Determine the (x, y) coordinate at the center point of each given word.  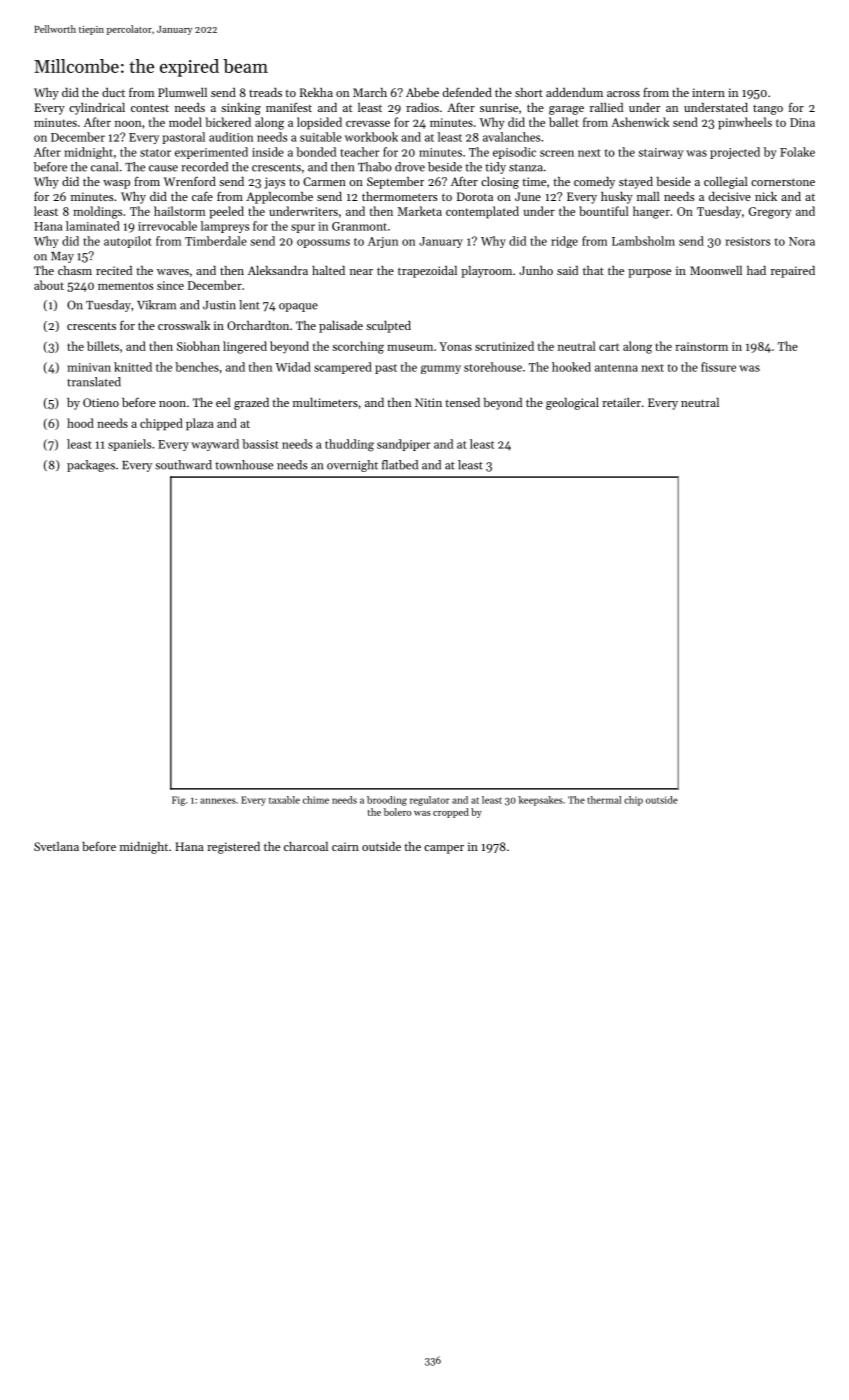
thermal (604, 800)
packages (91, 466)
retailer (621, 402)
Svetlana (56, 846)
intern (708, 92)
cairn (345, 846)
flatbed (400, 465)
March (370, 92)
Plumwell (182, 92)
